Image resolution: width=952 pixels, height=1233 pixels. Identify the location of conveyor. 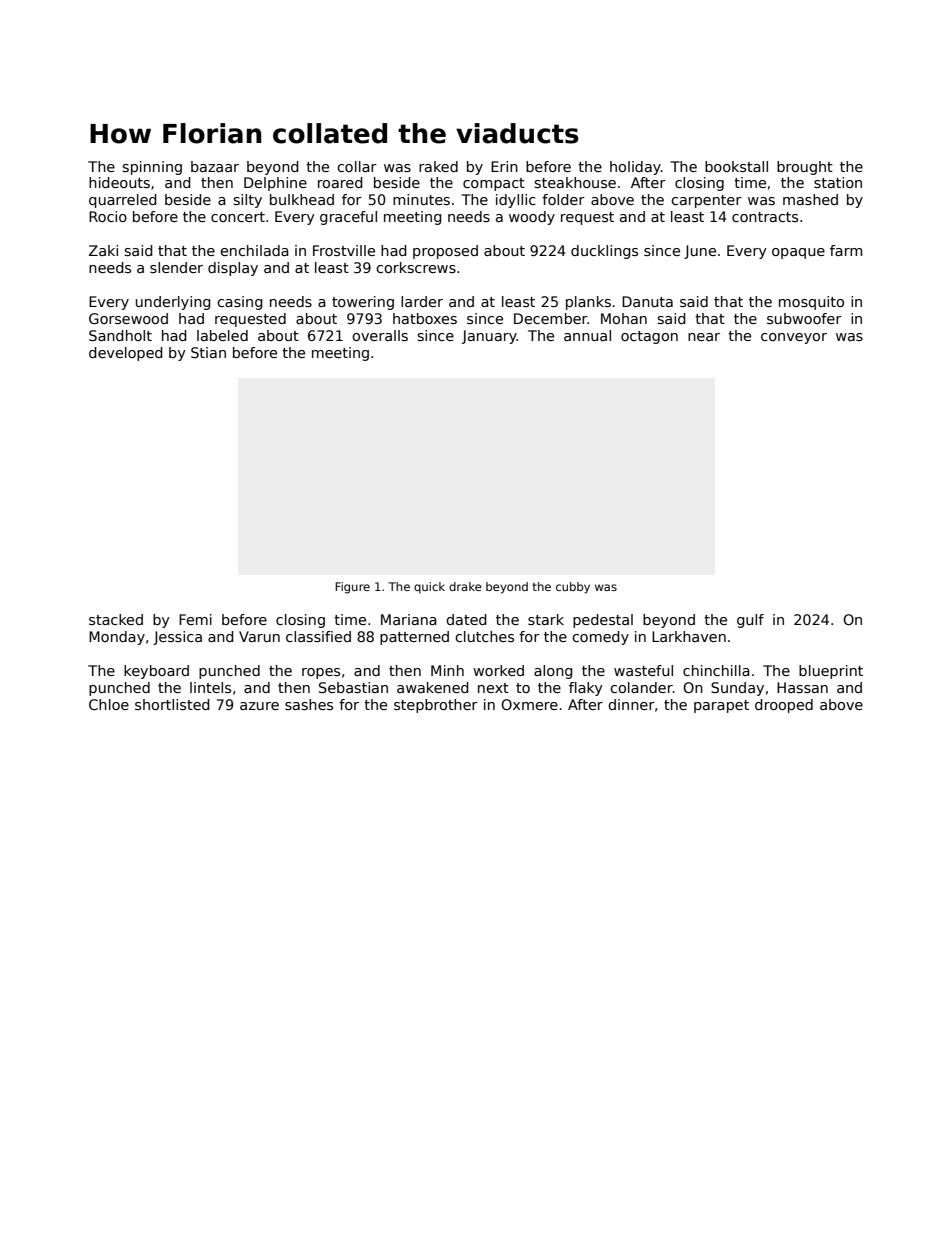
(794, 338).
